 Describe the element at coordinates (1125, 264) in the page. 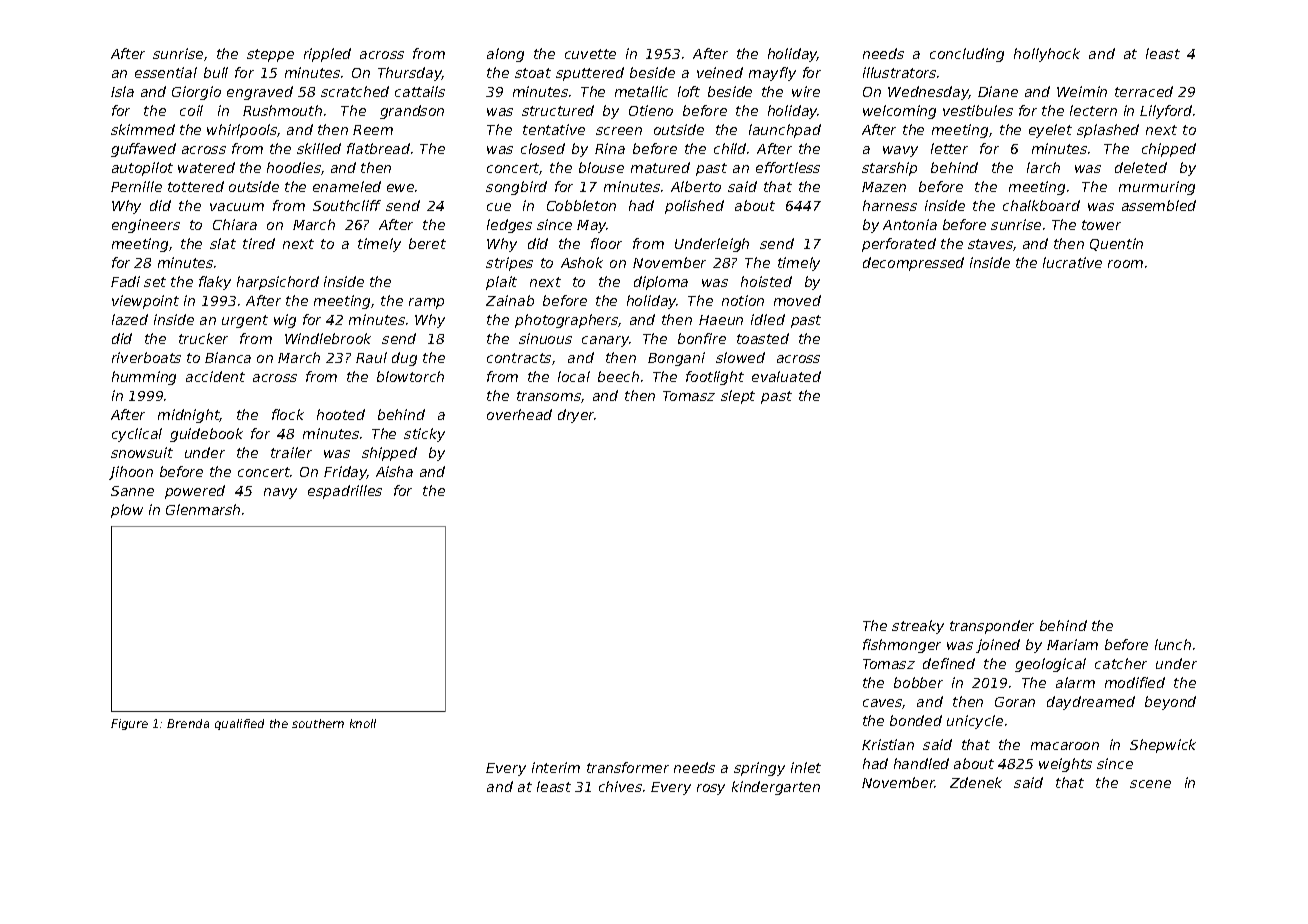

I see `room` at that location.
